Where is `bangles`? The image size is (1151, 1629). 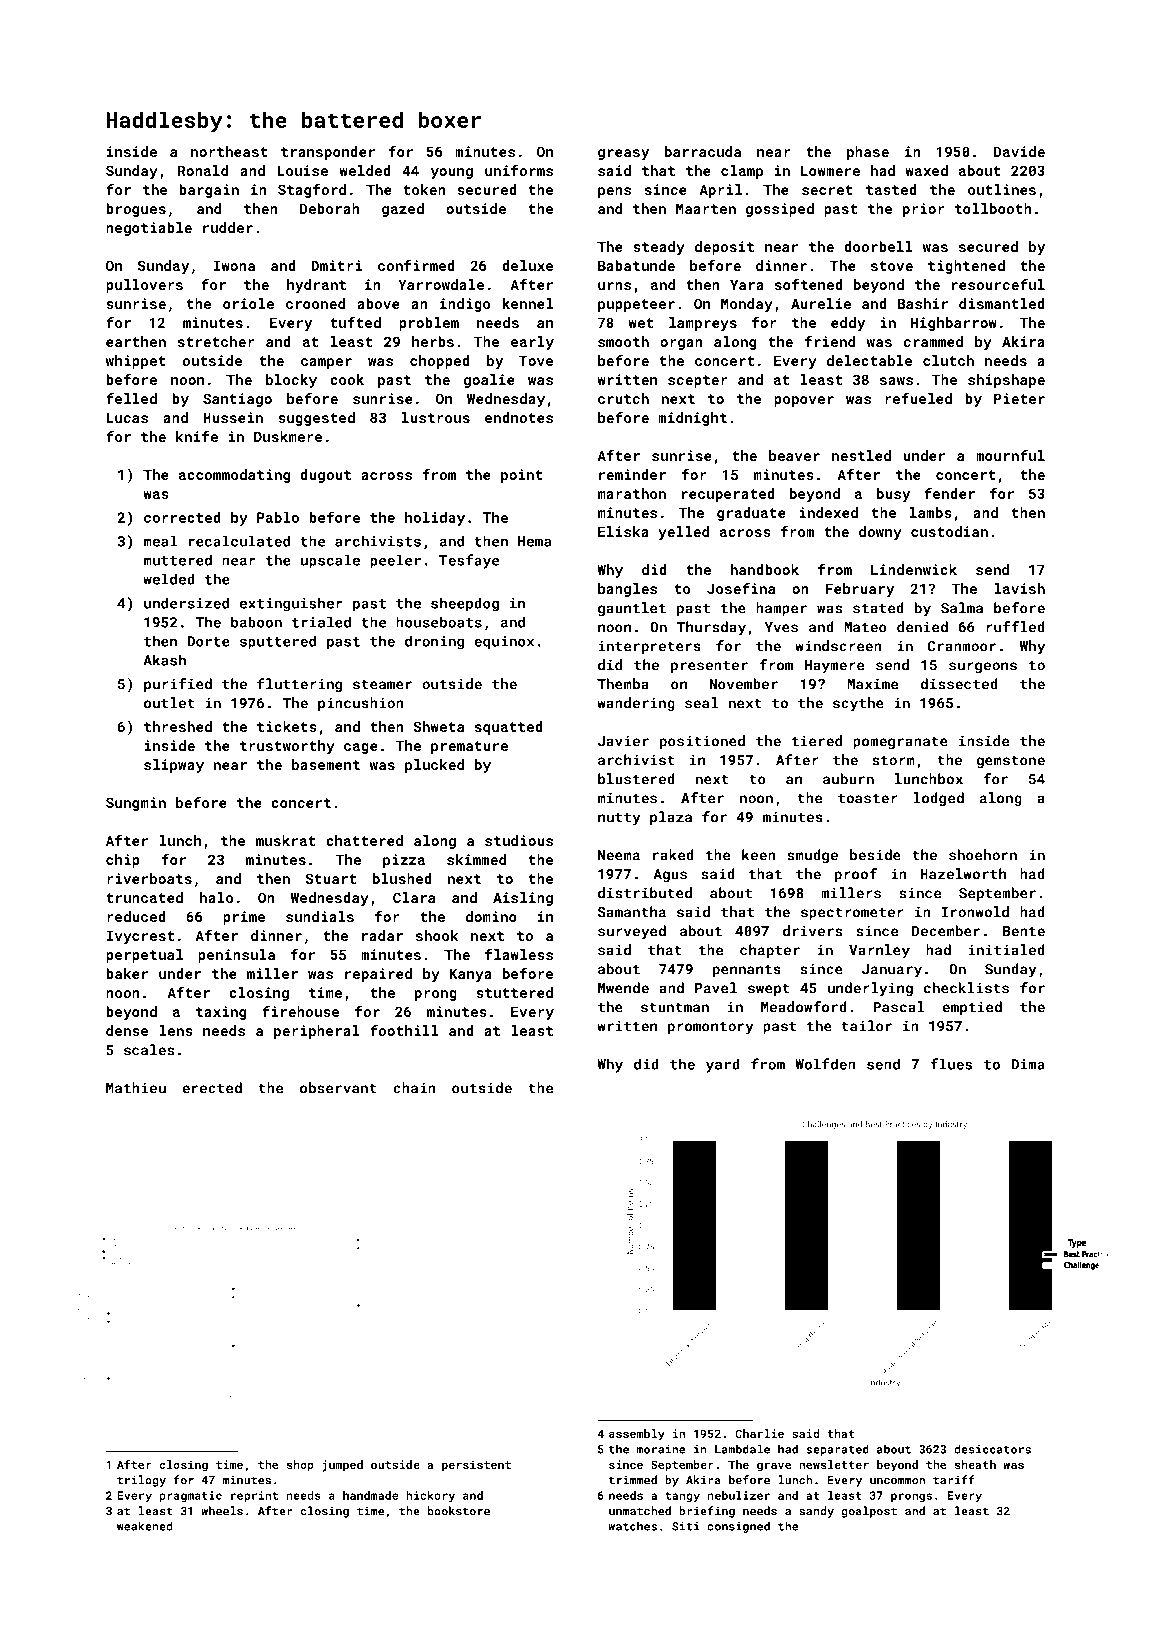 bangles is located at coordinates (627, 590).
